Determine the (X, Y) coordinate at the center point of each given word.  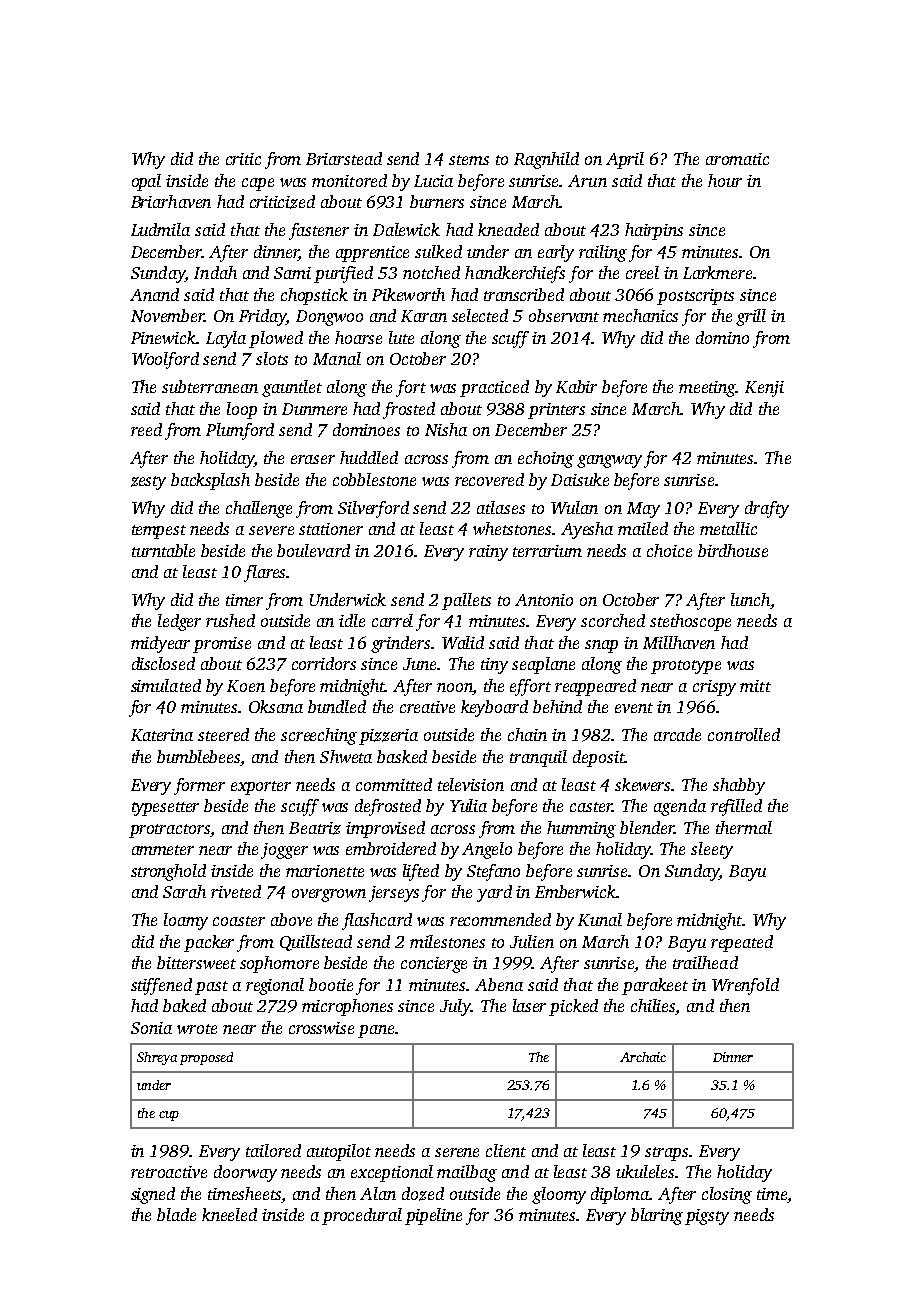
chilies (653, 1005)
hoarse (358, 337)
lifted (421, 872)
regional (275, 986)
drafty (767, 509)
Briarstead (344, 158)
